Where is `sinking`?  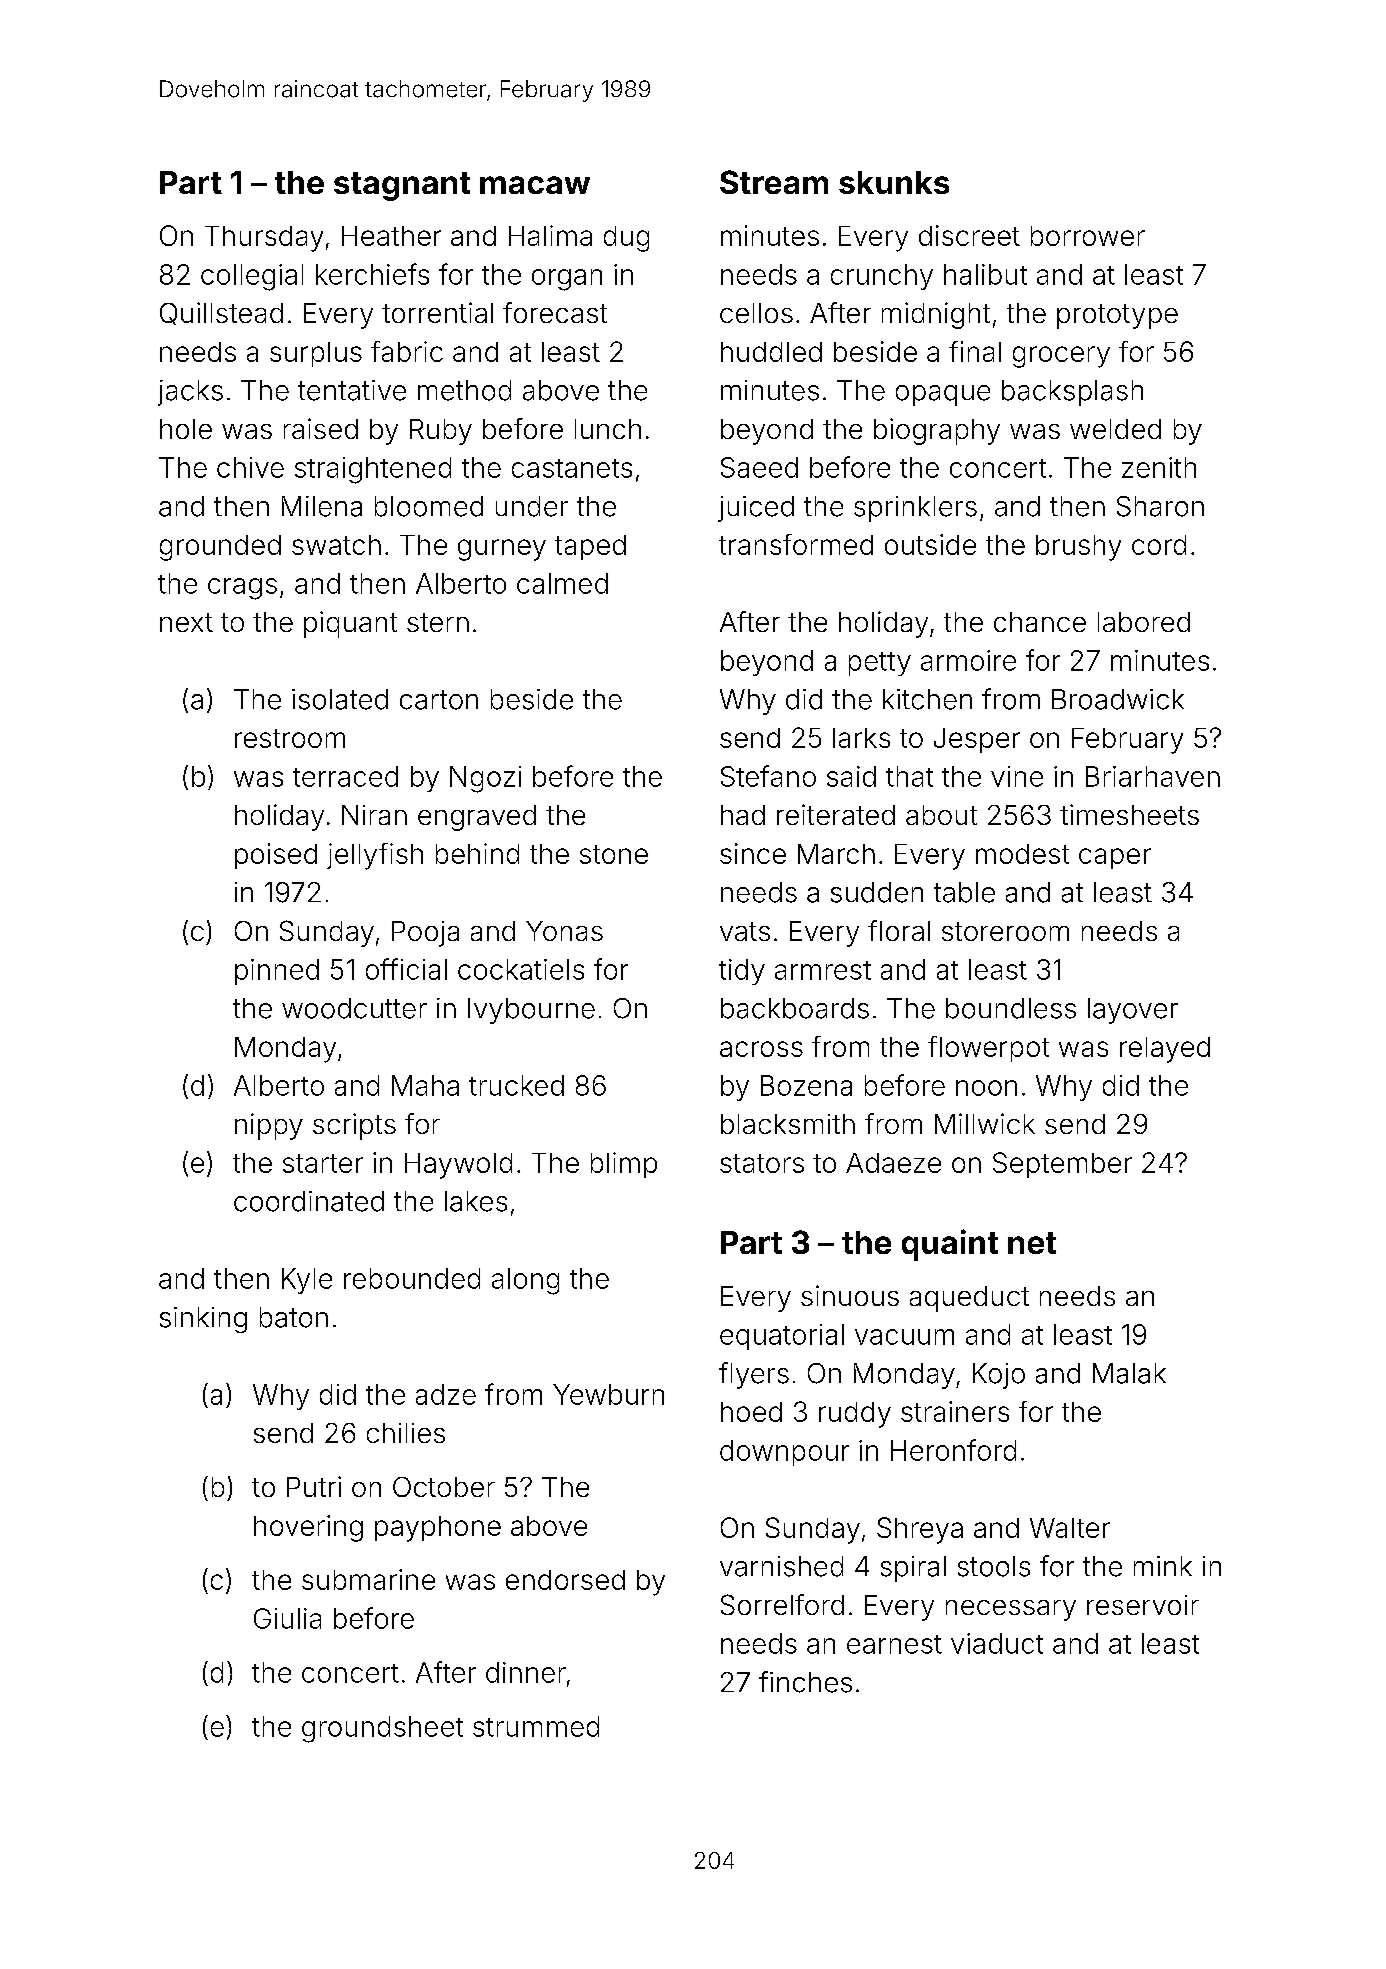
sinking is located at coordinates (203, 1320).
